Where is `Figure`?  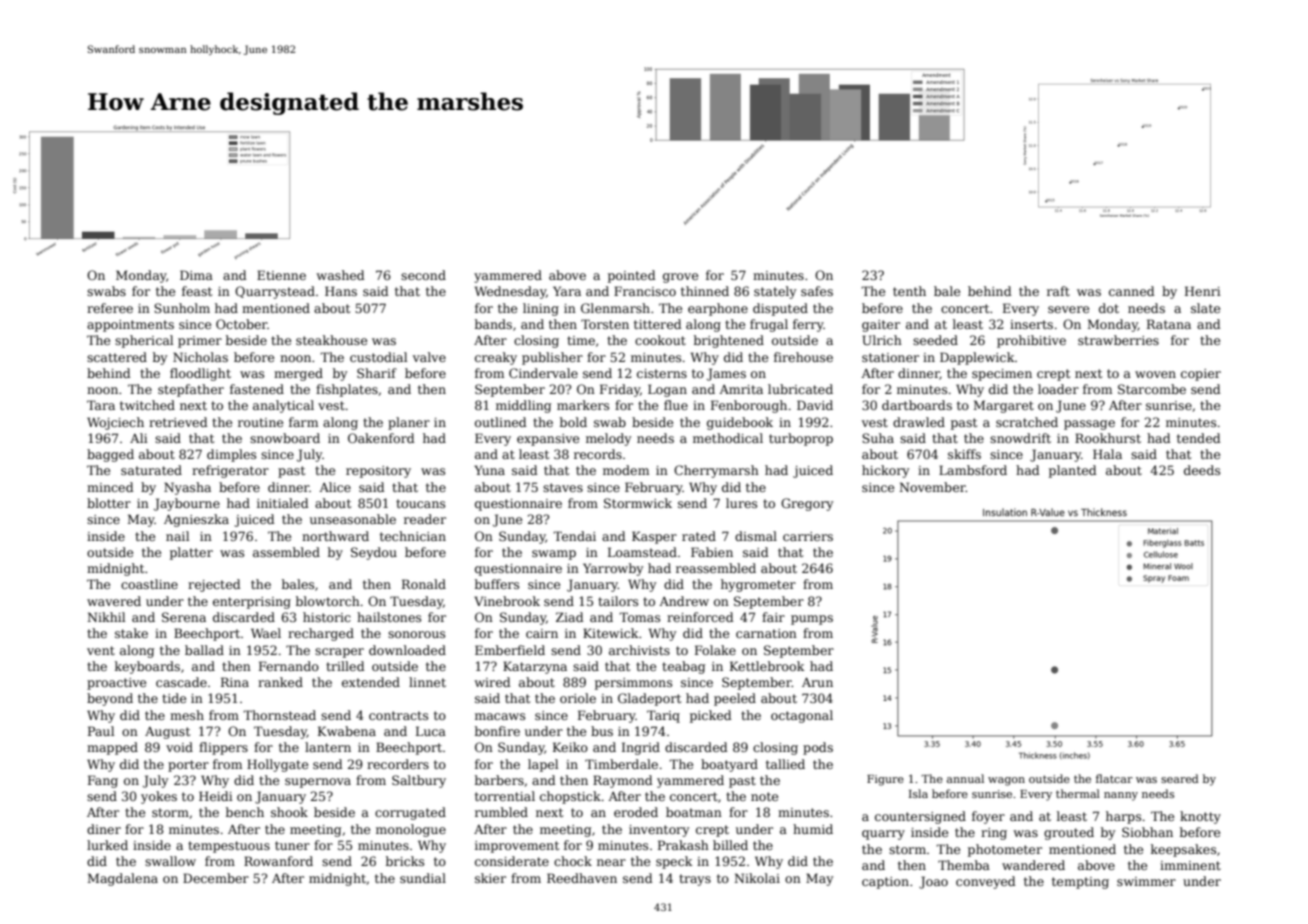
Figure is located at coordinates (885, 780).
